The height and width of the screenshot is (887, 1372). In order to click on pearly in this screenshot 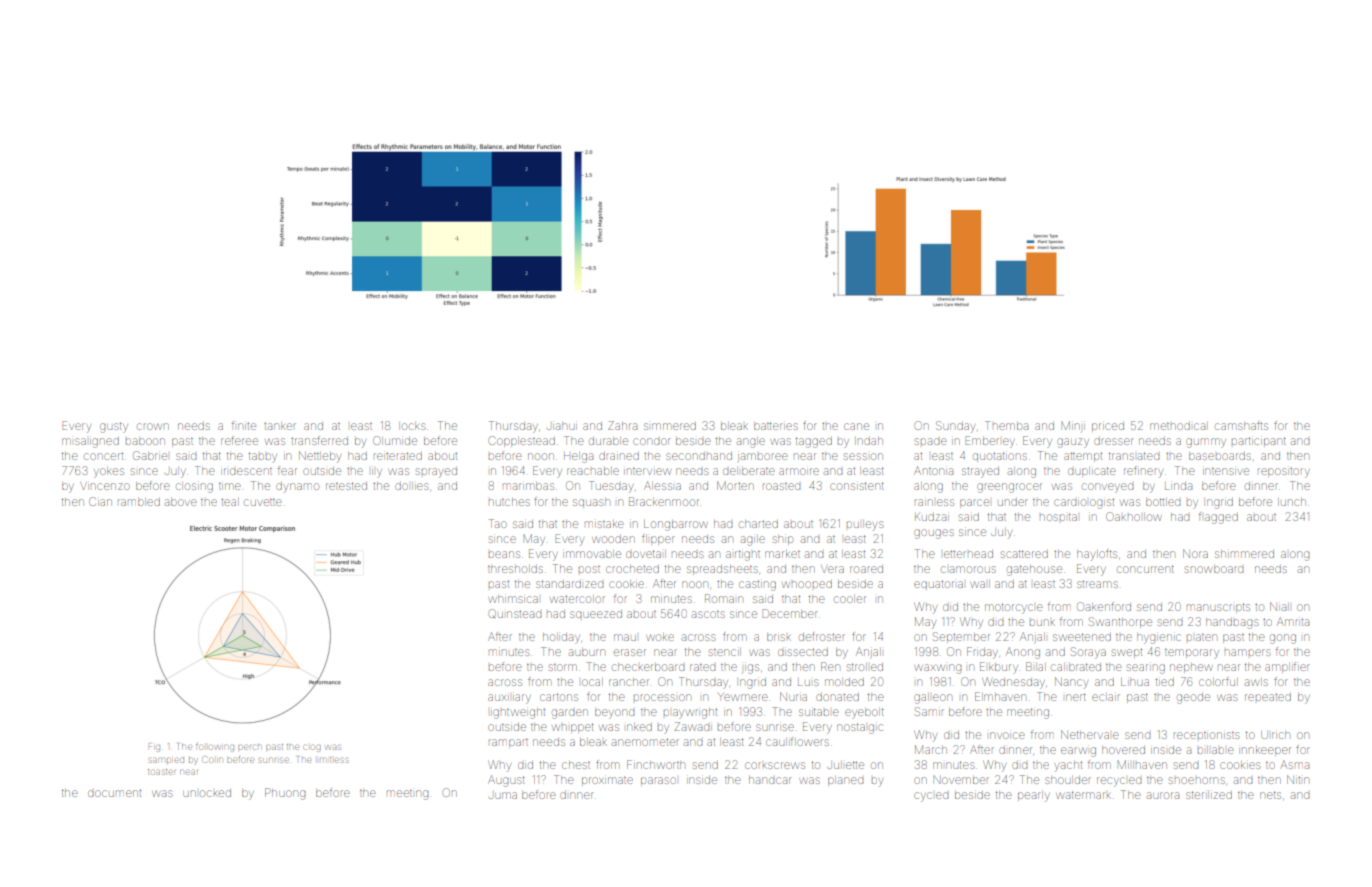, I will do `click(1034, 796)`.
